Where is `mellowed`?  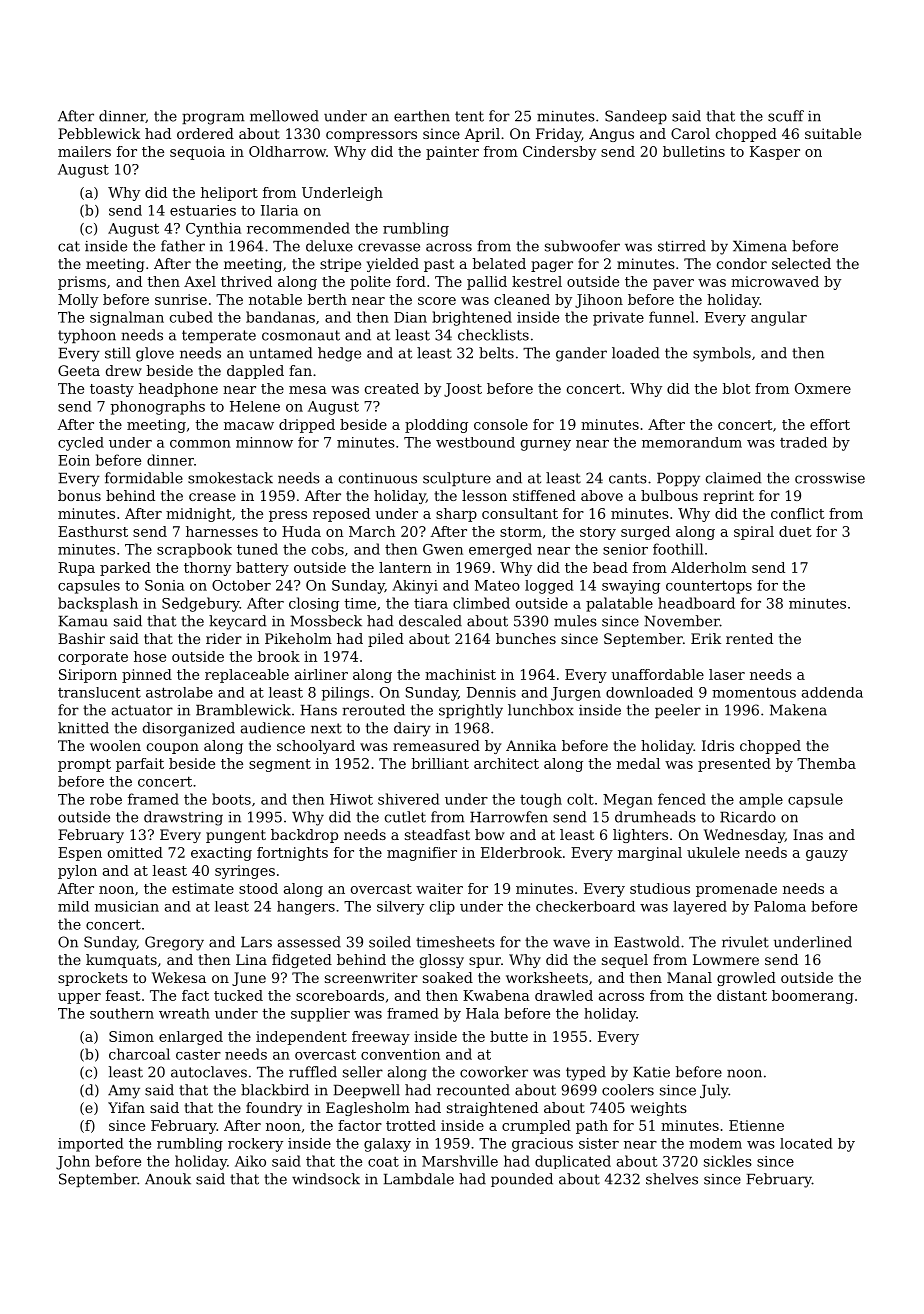 mellowed is located at coordinates (284, 116).
